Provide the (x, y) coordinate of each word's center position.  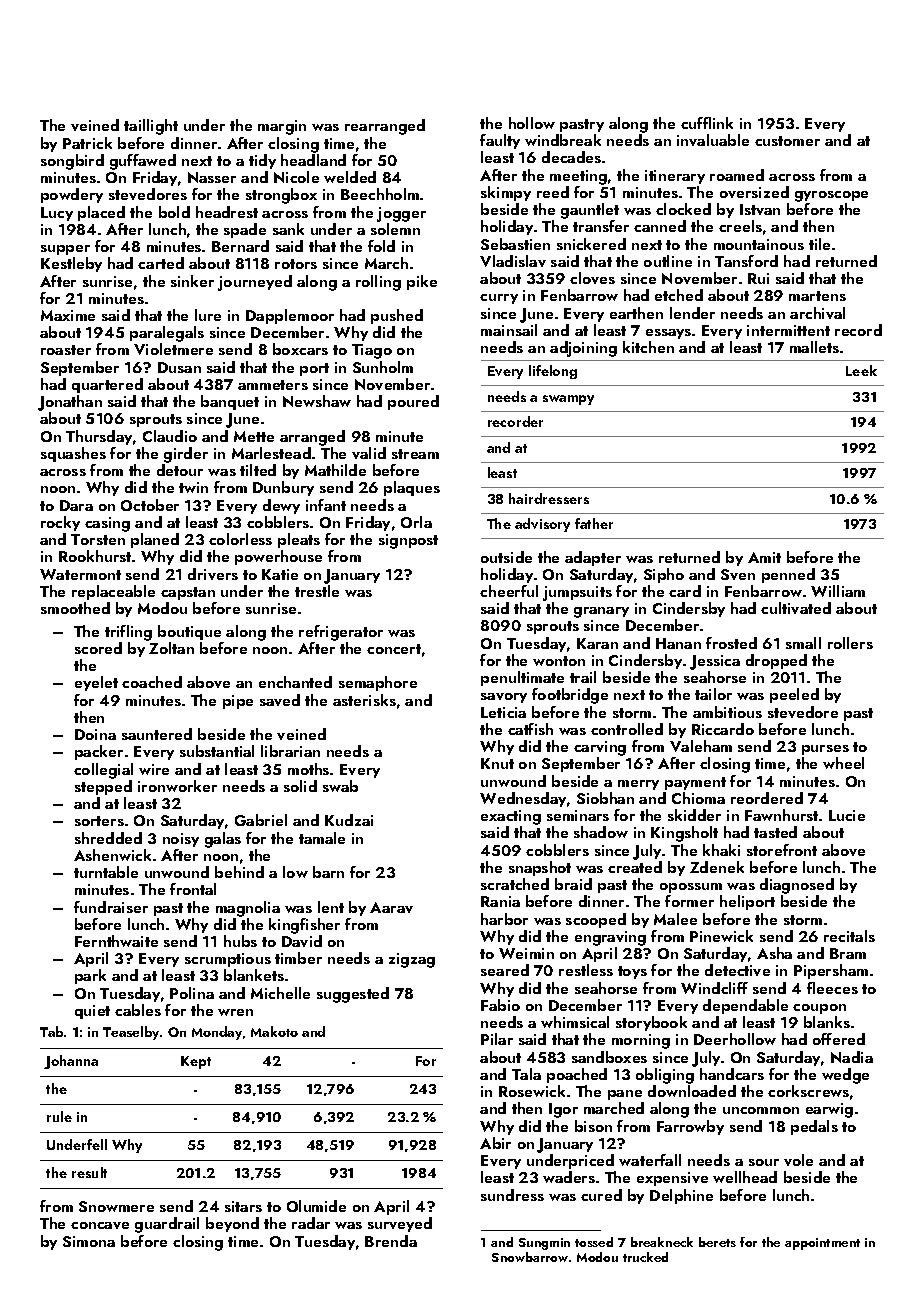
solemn (395, 229)
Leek (861, 370)
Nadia (852, 1057)
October (150, 505)
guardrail (167, 1225)
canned (660, 226)
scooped (596, 920)
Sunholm (383, 367)
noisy (181, 840)
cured (601, 1195)
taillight (151, 127)
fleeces (832, 988)
